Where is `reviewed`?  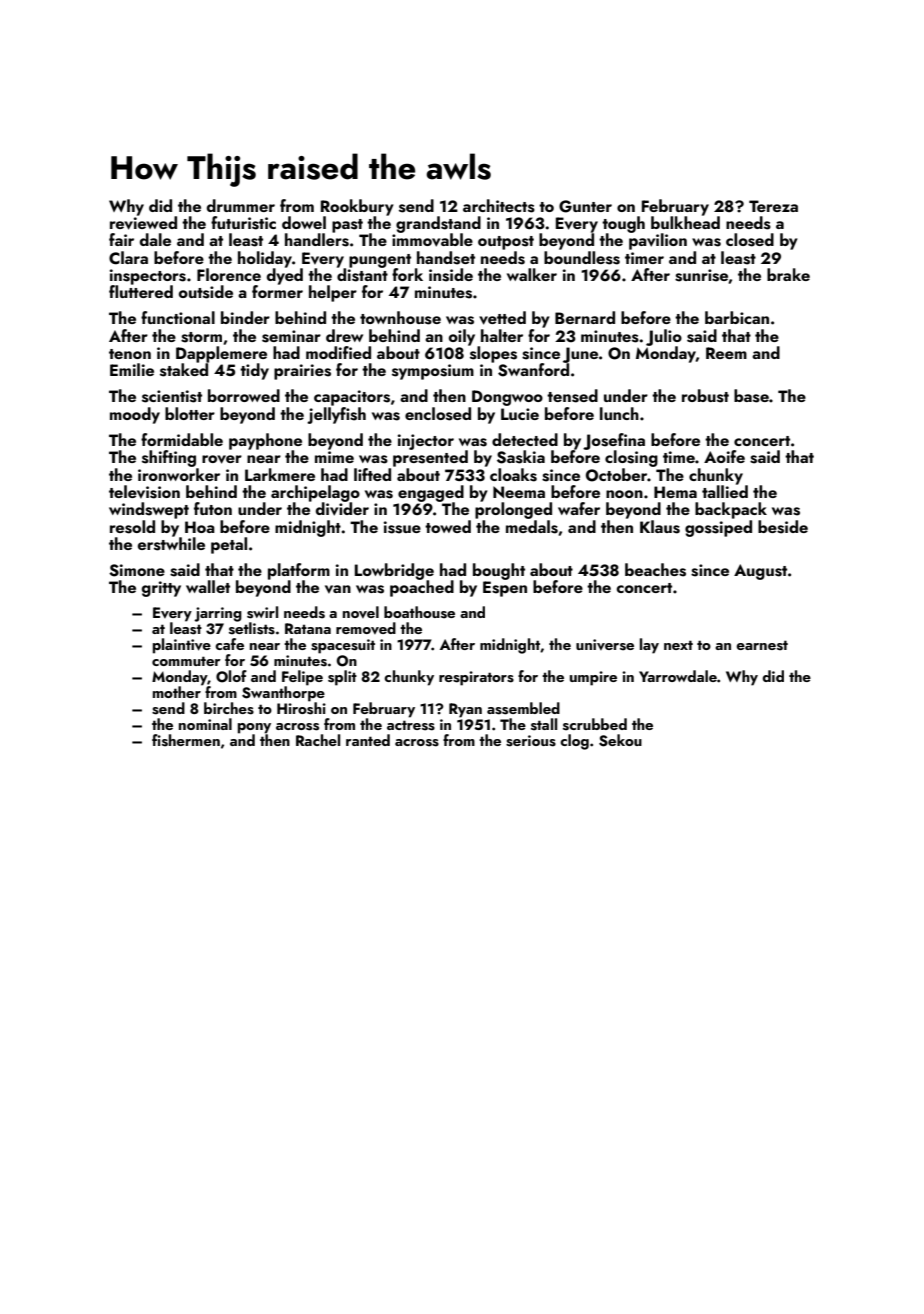
reviewed is located at coordinates (143, 223).
